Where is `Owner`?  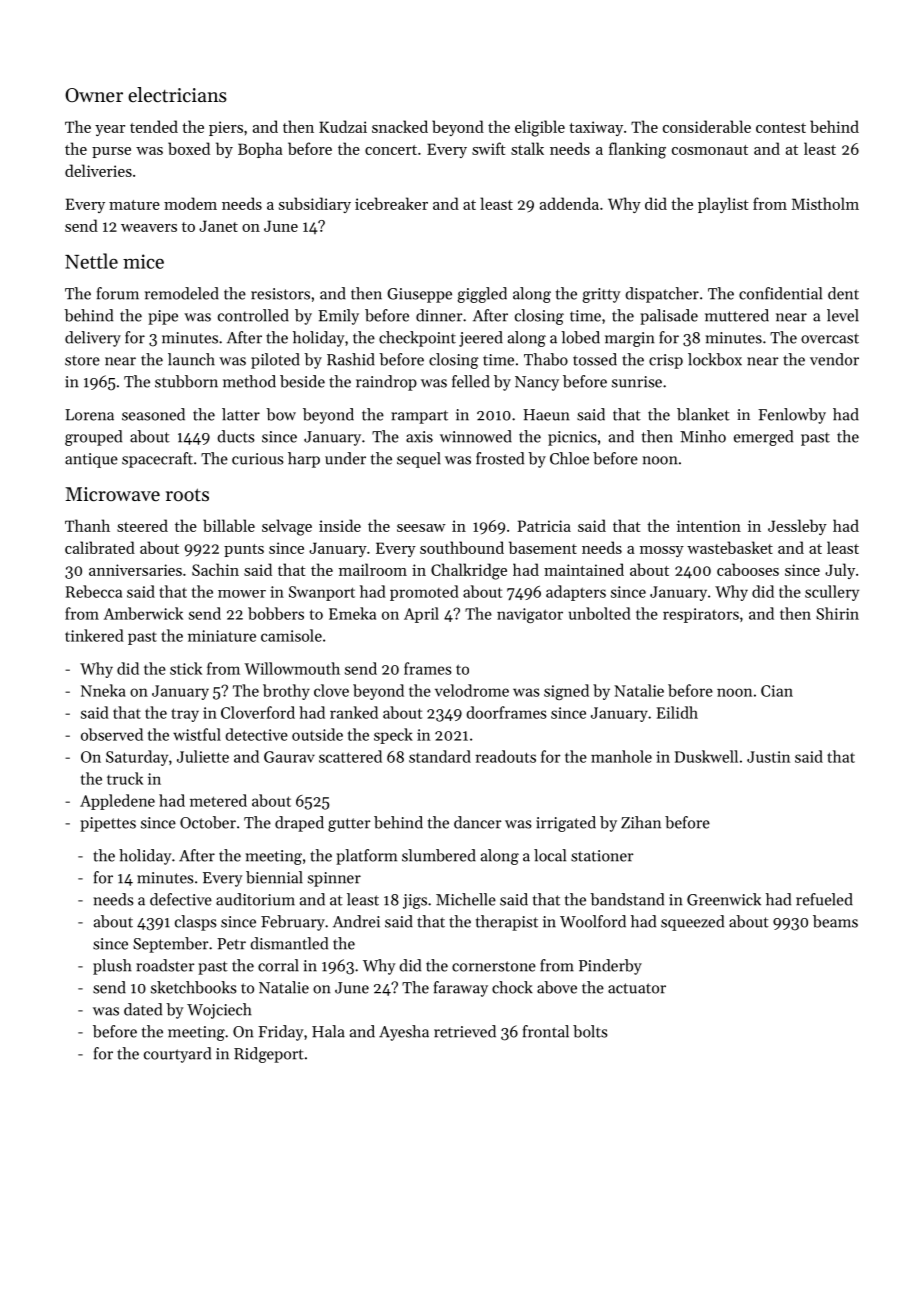
Owner is located at coordinates (94, 95).
